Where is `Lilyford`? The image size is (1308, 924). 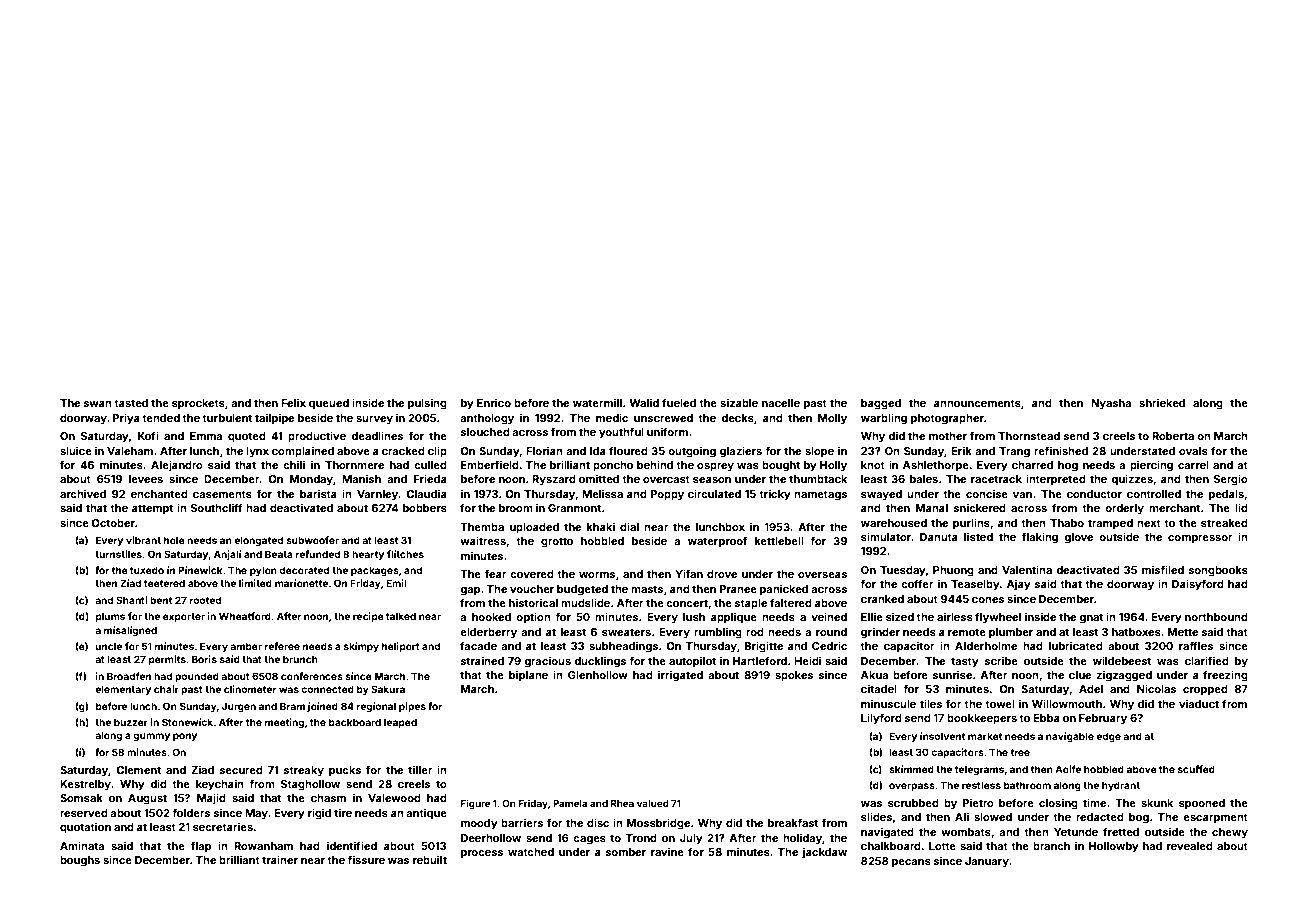 Lilyford is located at coordinates (881, 719).
